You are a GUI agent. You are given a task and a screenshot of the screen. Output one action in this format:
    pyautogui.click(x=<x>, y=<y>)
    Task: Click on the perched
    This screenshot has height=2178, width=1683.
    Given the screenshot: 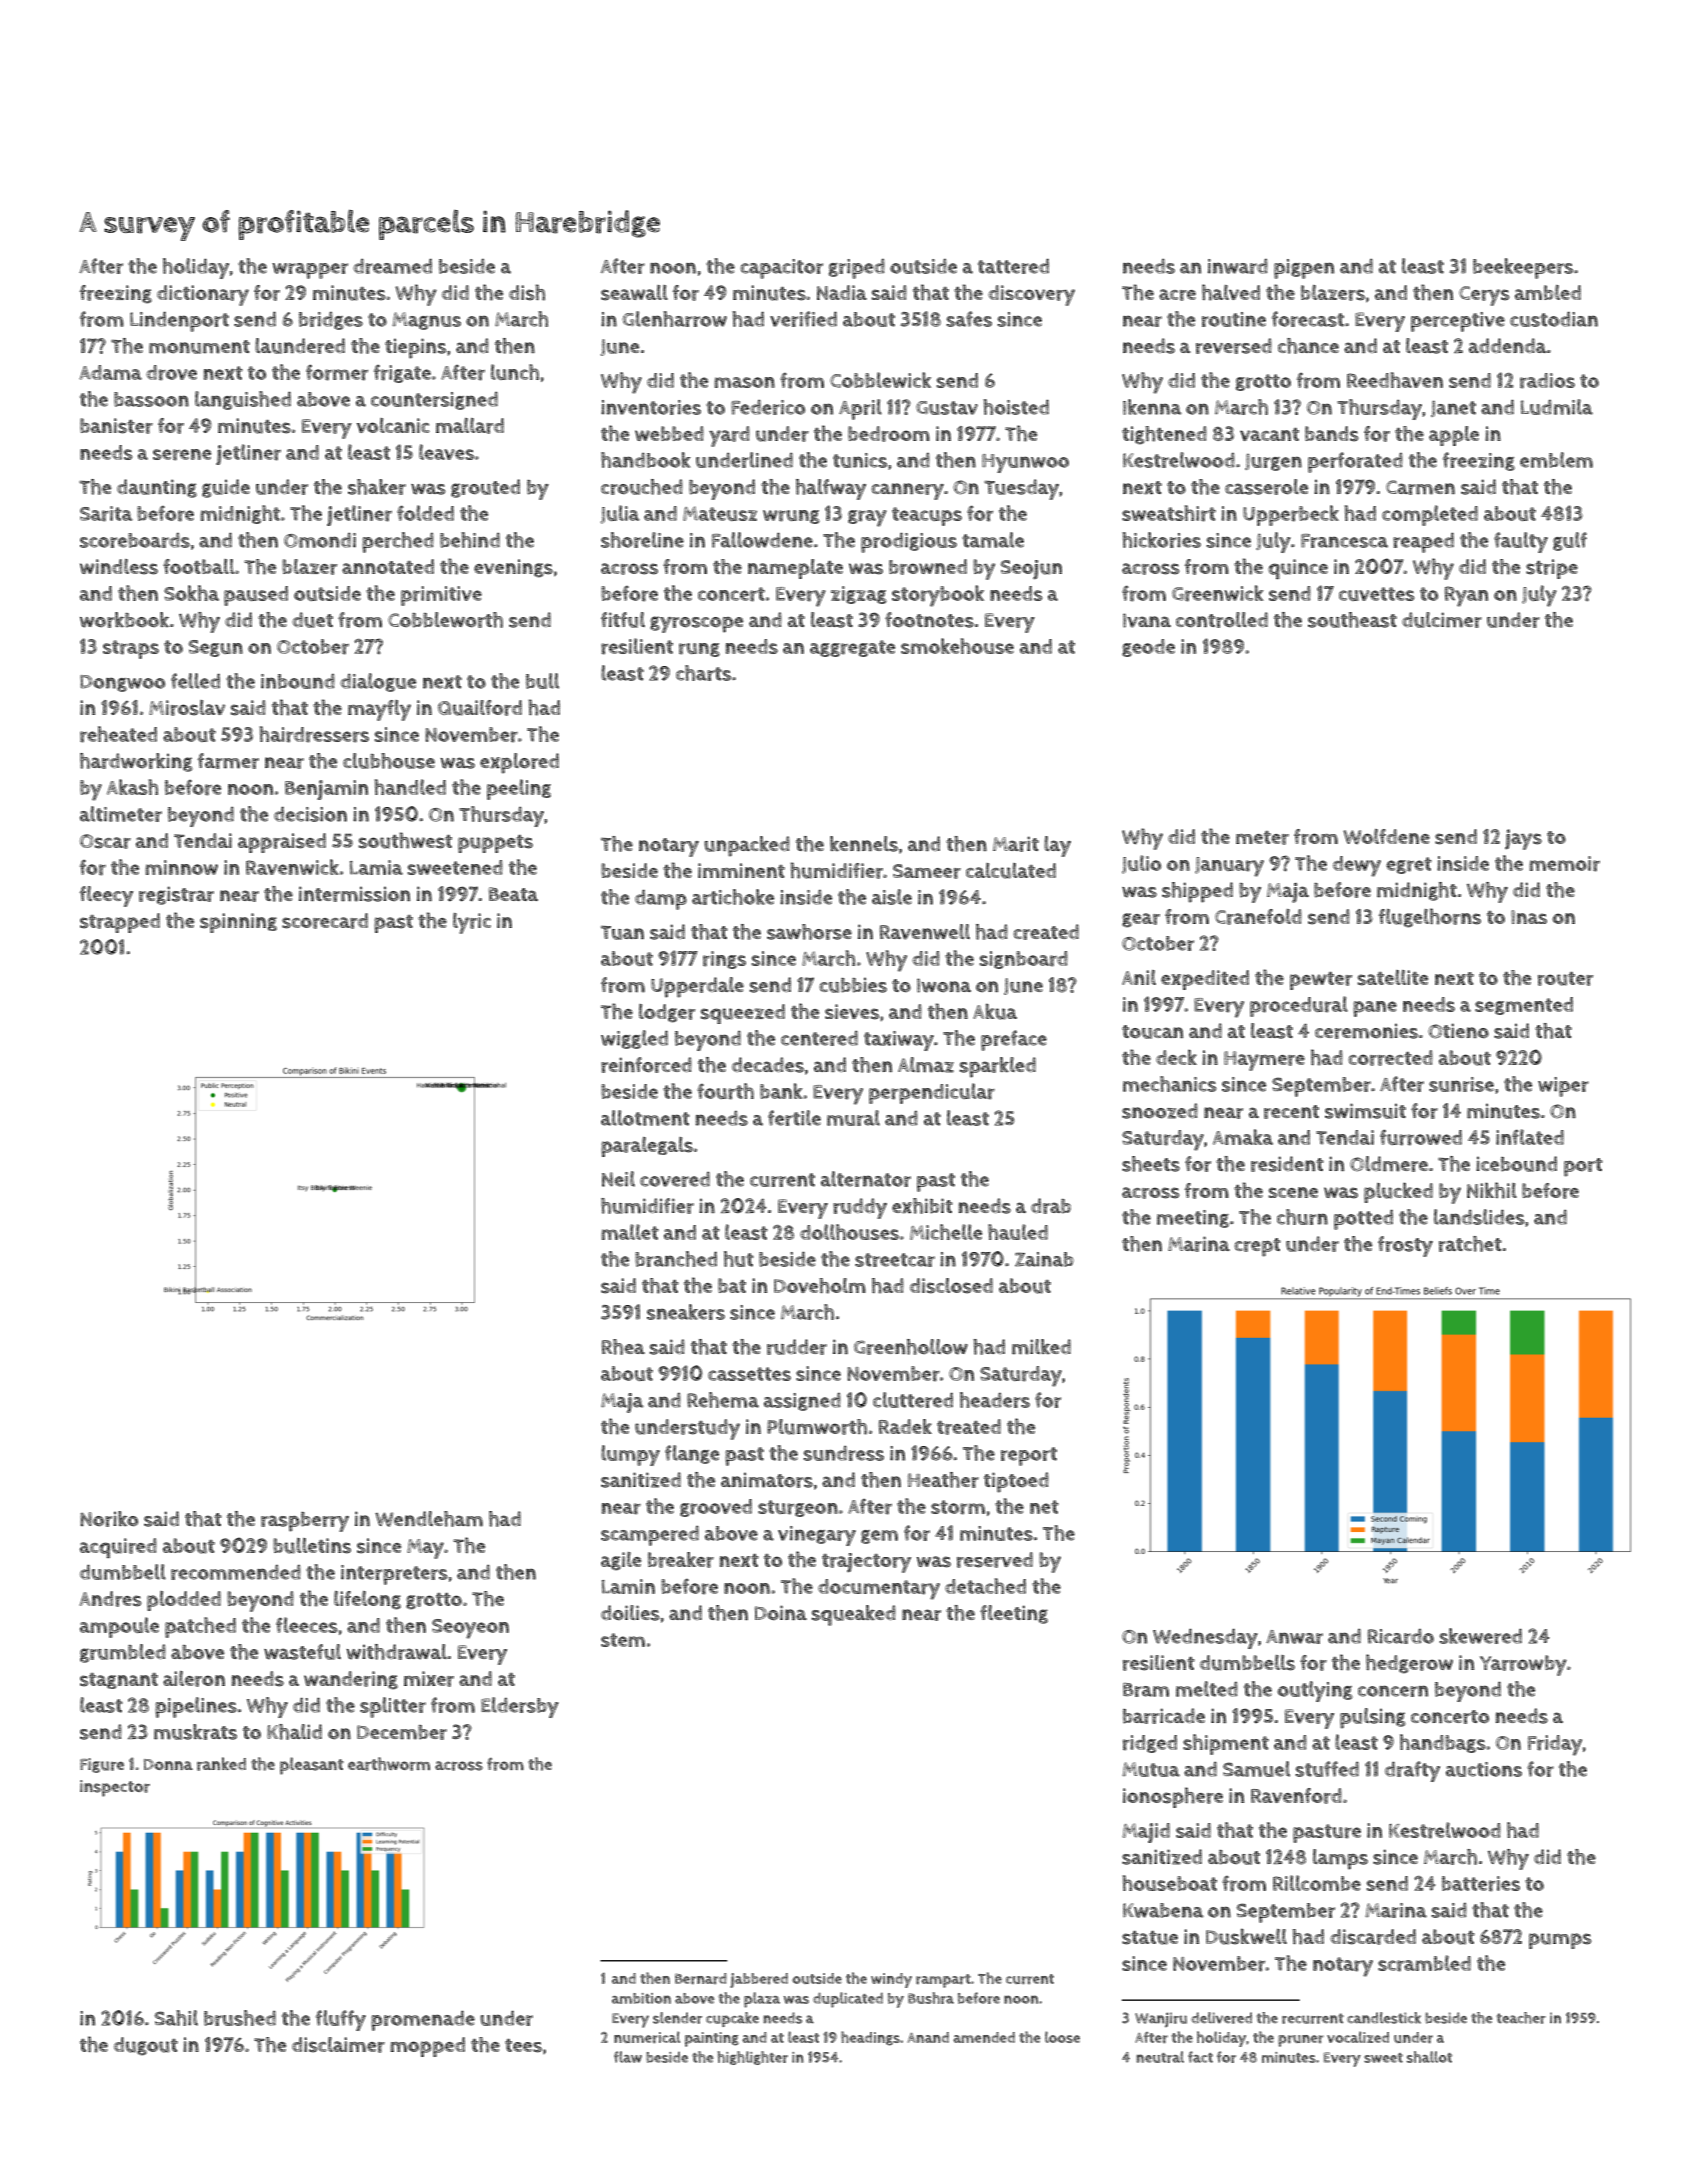 What is the action you would take?
    pyautogui.click(x=398, y=542)
